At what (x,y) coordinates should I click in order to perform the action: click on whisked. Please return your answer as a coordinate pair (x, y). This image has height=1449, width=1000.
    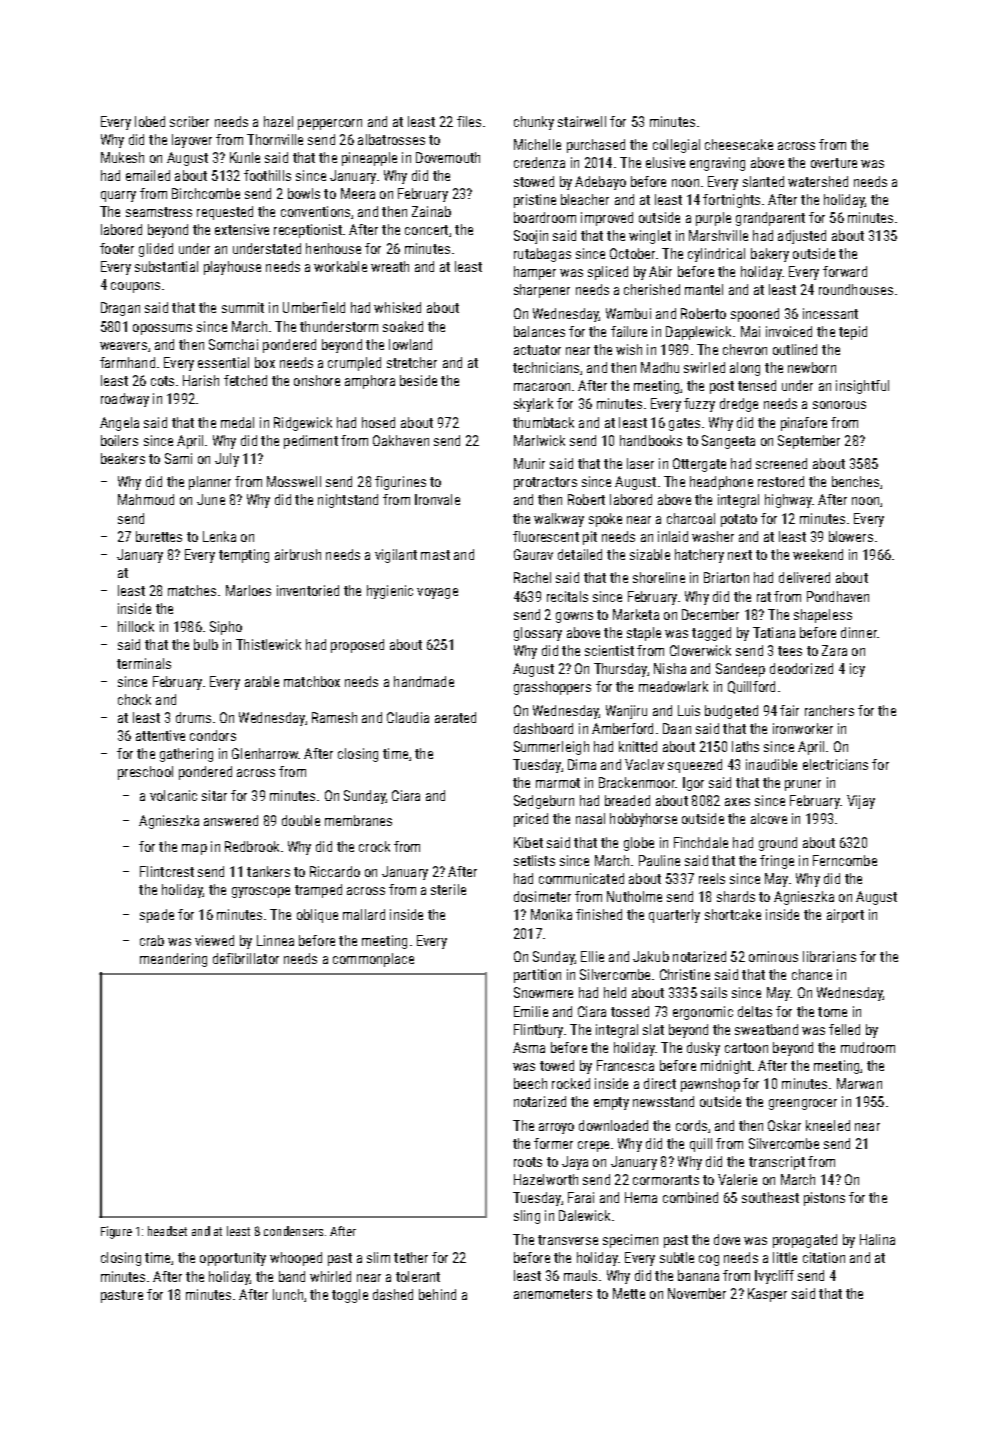
    Looking at the image, I should click on (397, 307).
